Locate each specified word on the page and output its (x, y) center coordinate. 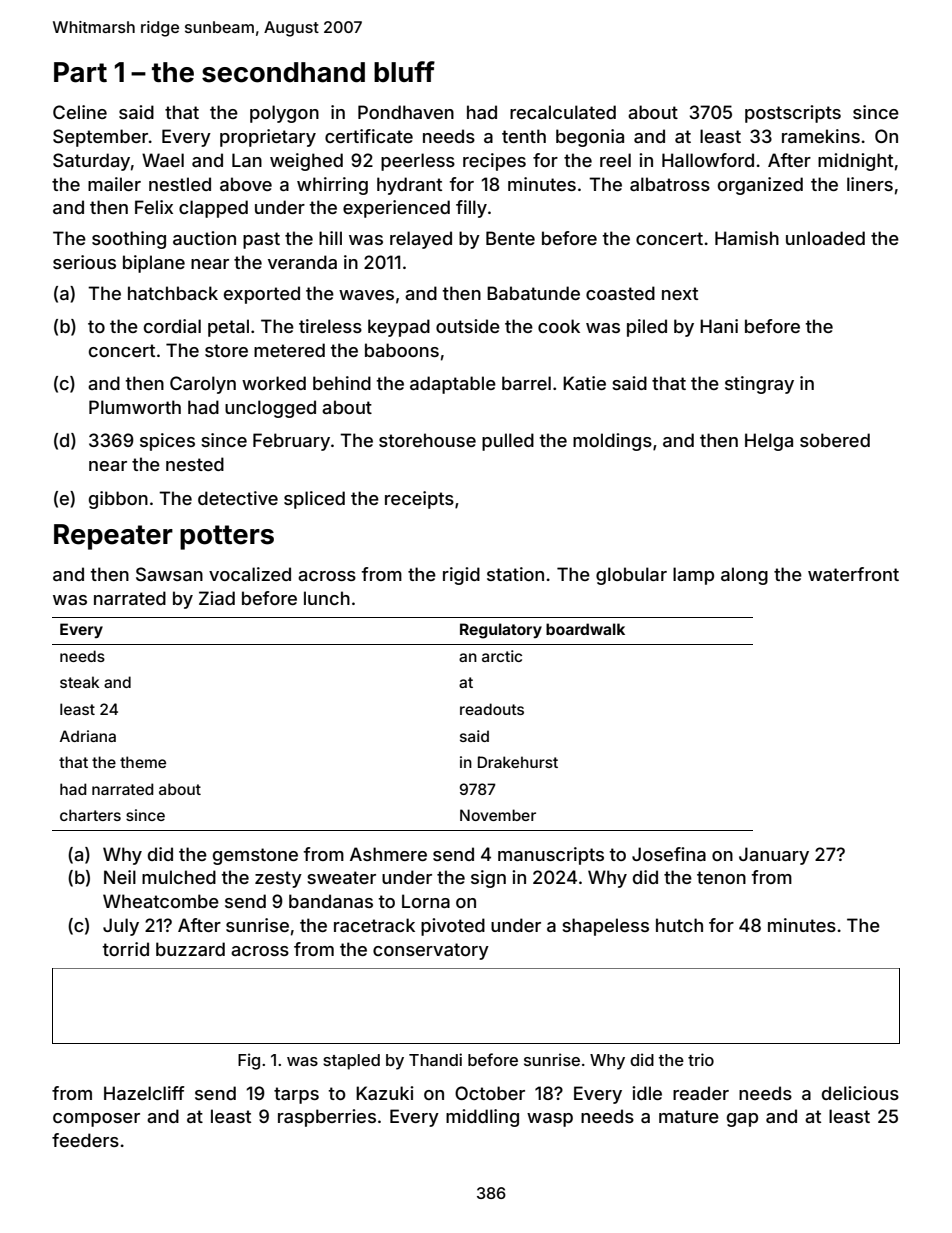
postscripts (793, 114)
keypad (399, 328)
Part (80, 72)
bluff (404, 71)
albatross (670, 184)
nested (195, 464)
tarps (296, 1095)
